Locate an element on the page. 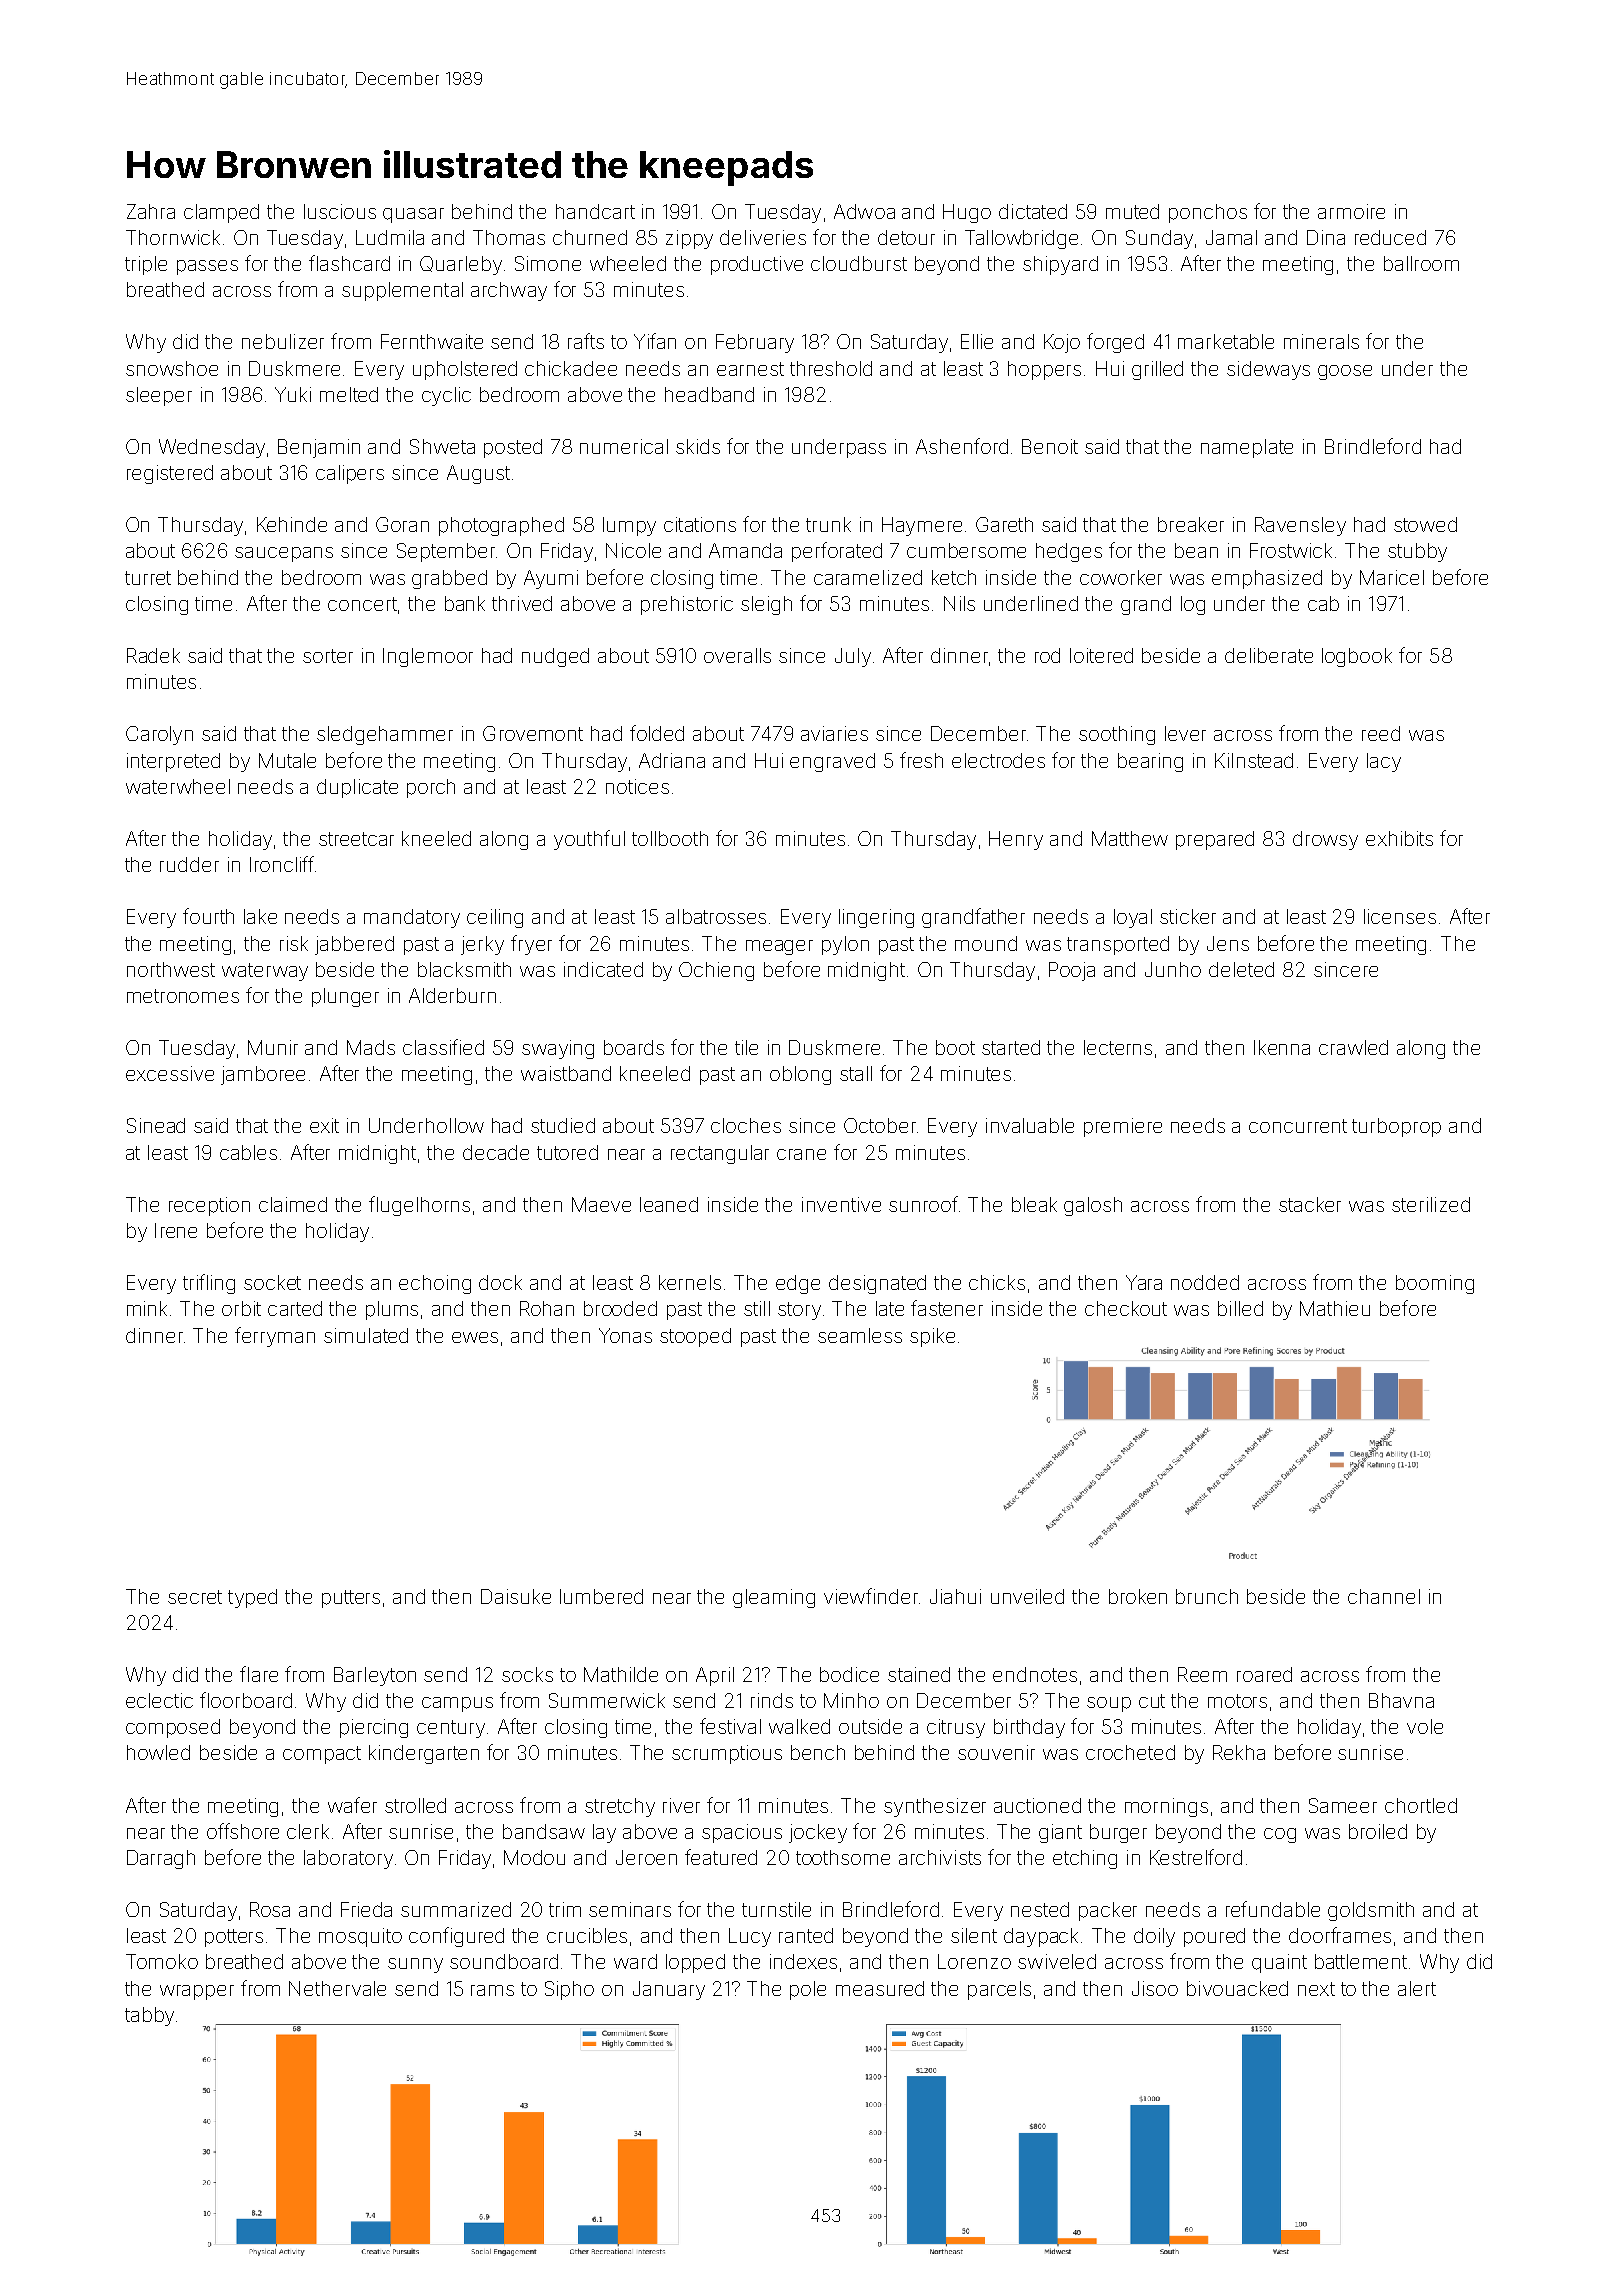  typed is located at coordinates (252, 1598).
